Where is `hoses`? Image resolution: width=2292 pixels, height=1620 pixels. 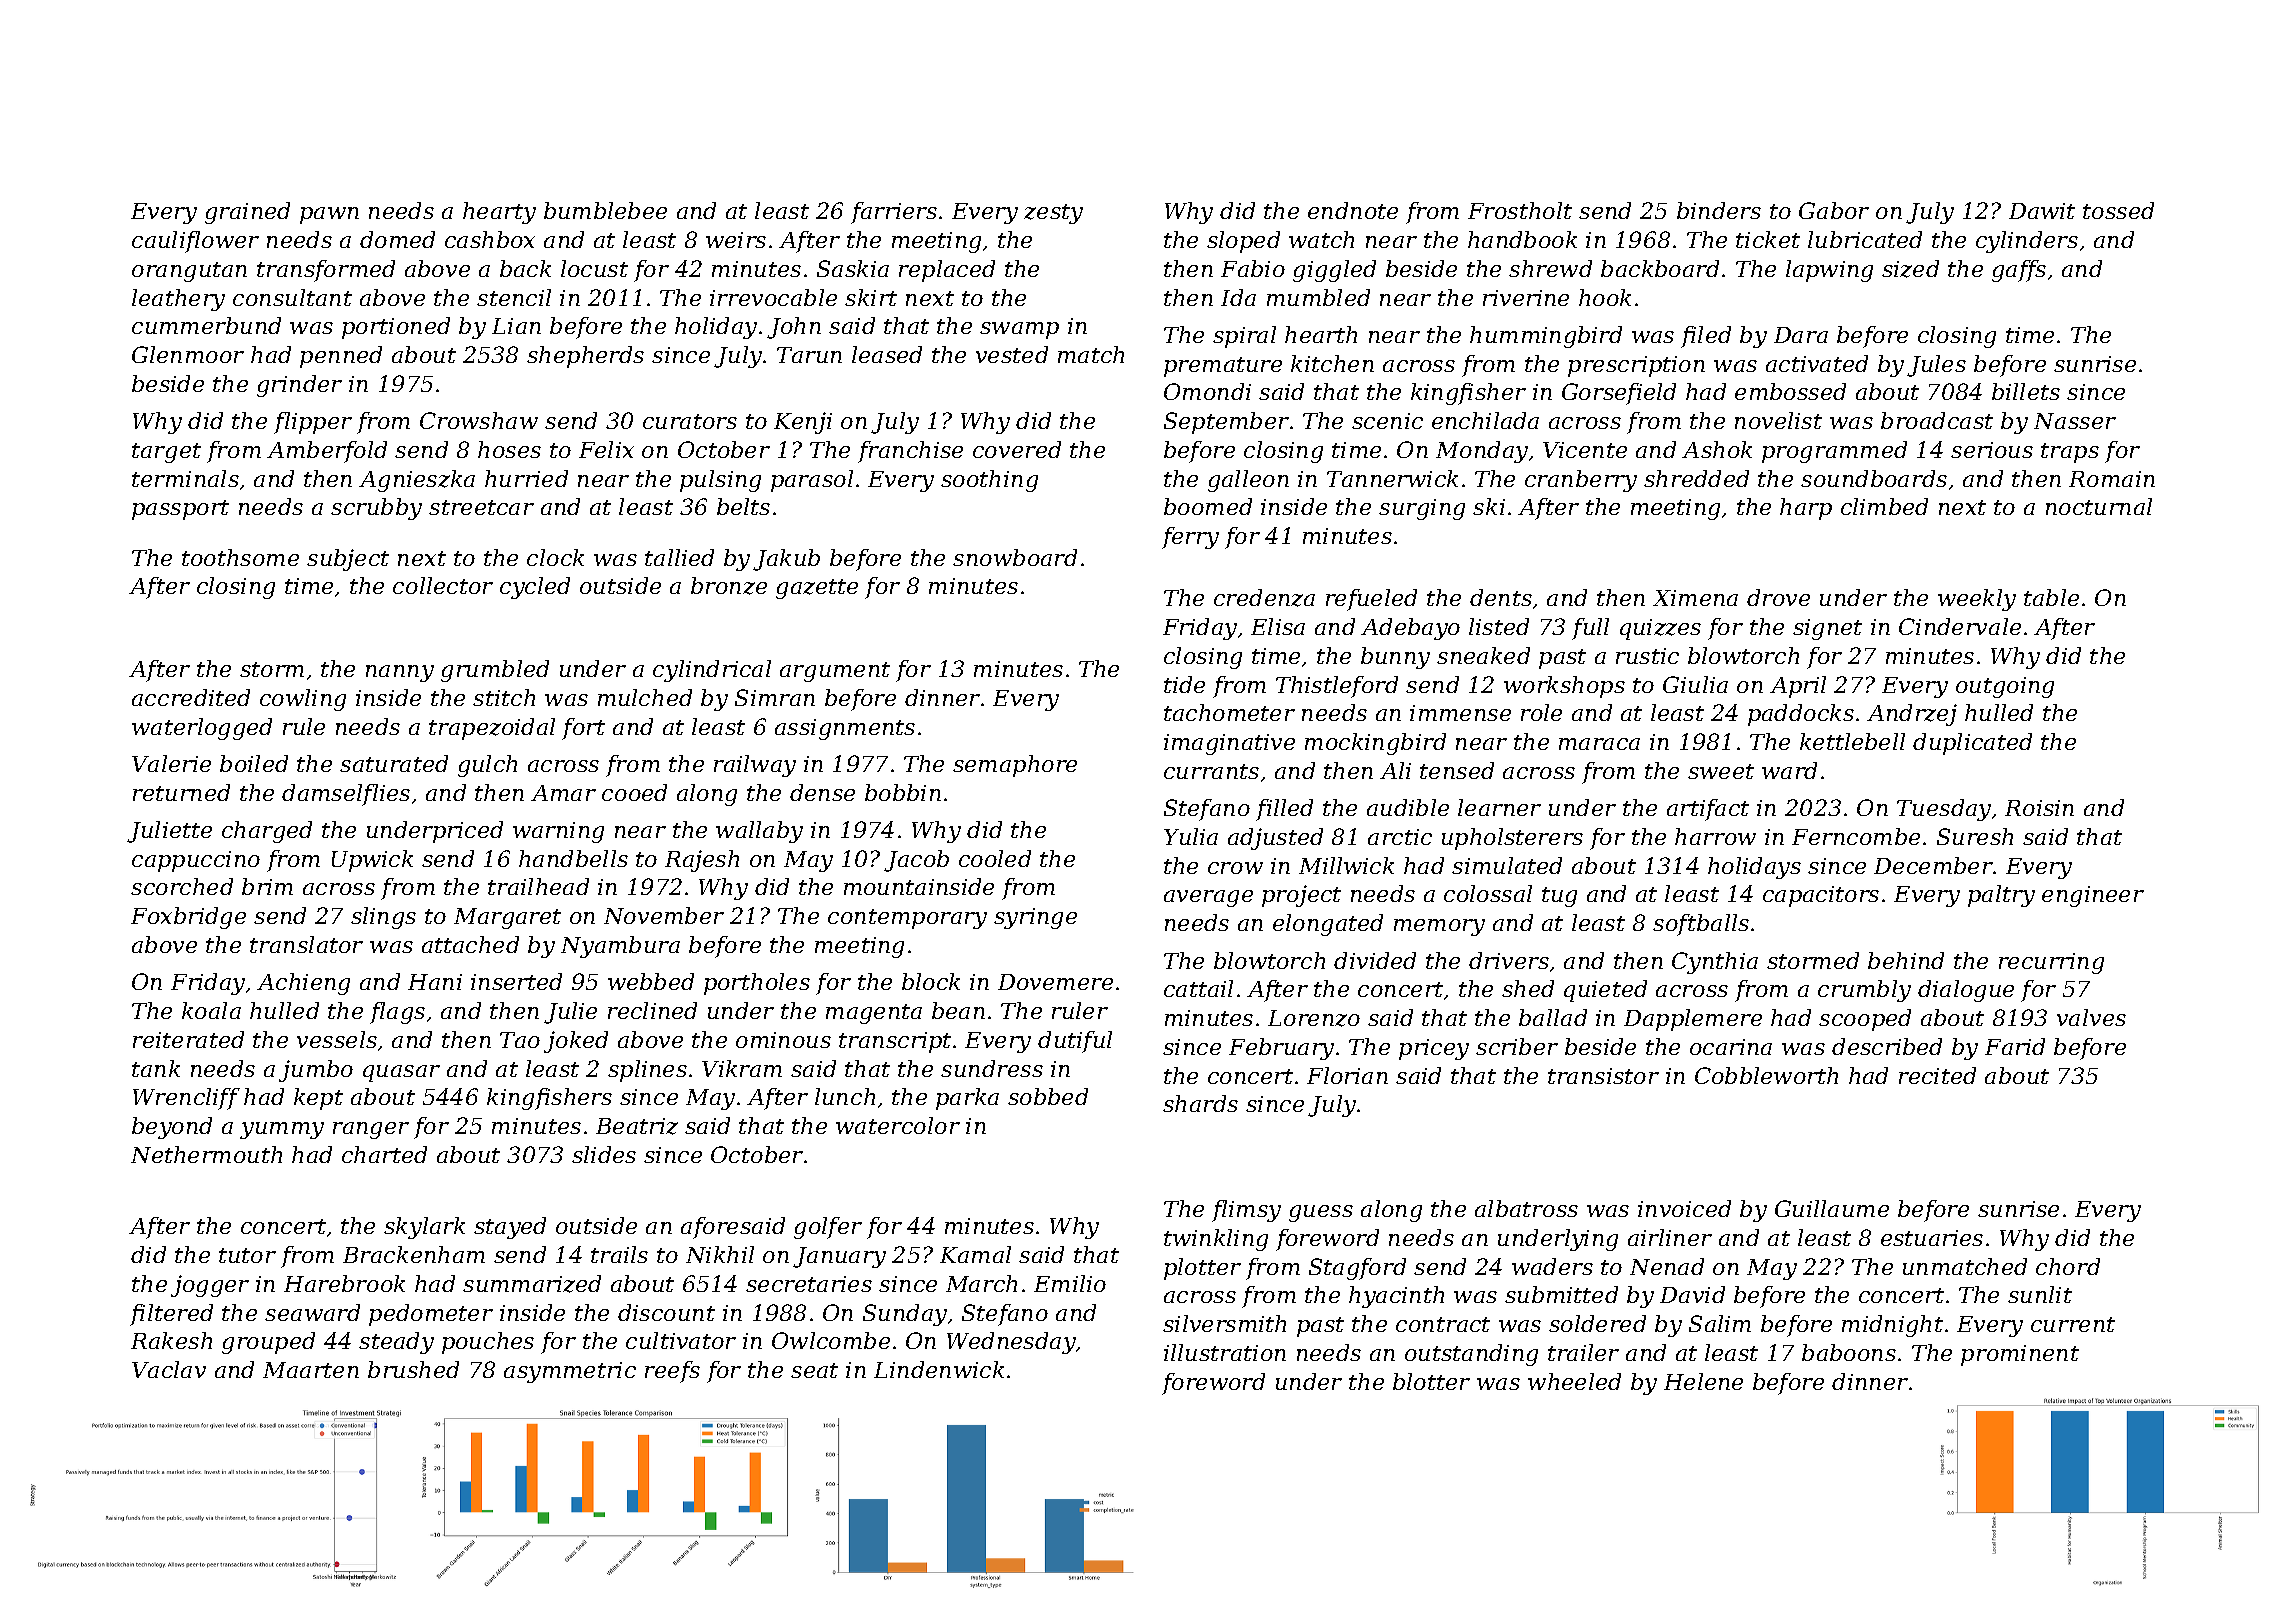 hoses is located at coordinates (509, 449).
